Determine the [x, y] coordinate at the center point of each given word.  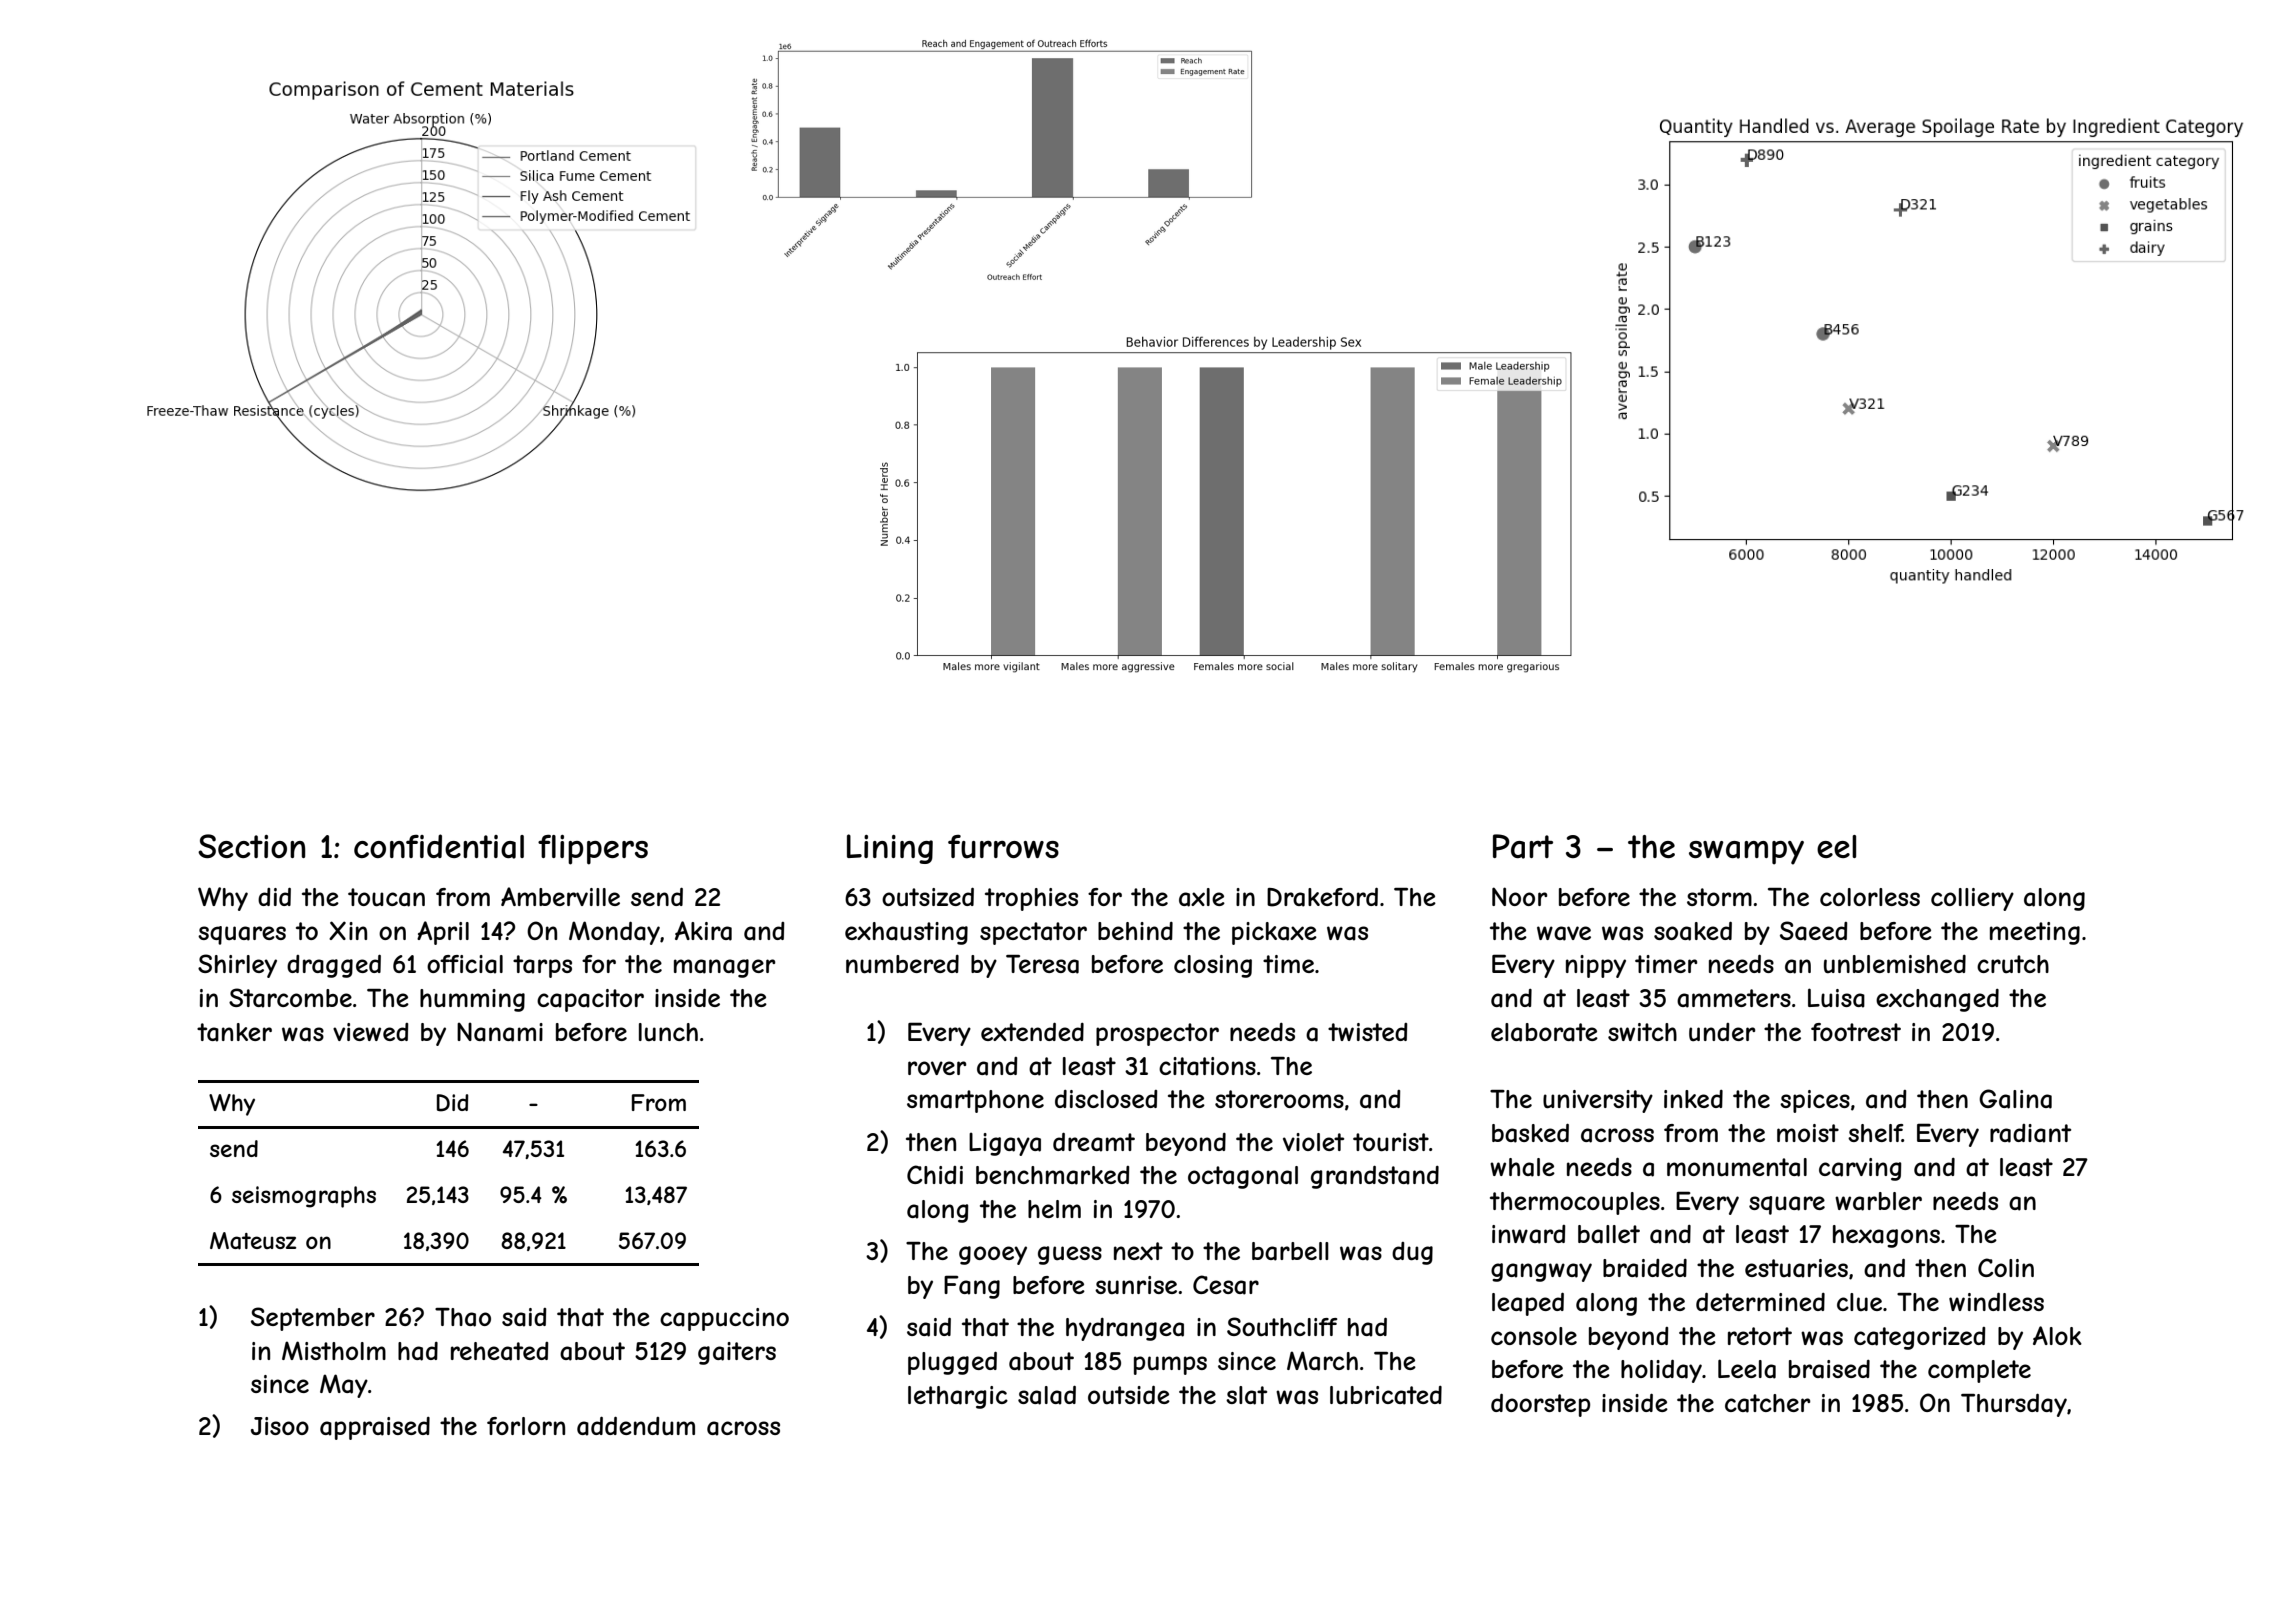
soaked [1693, 931]
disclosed [1106, 1099]
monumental [1737, 1167]
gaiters [737, 1353]
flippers [593, 850]
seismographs [304, 1197]
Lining [890, 849]
